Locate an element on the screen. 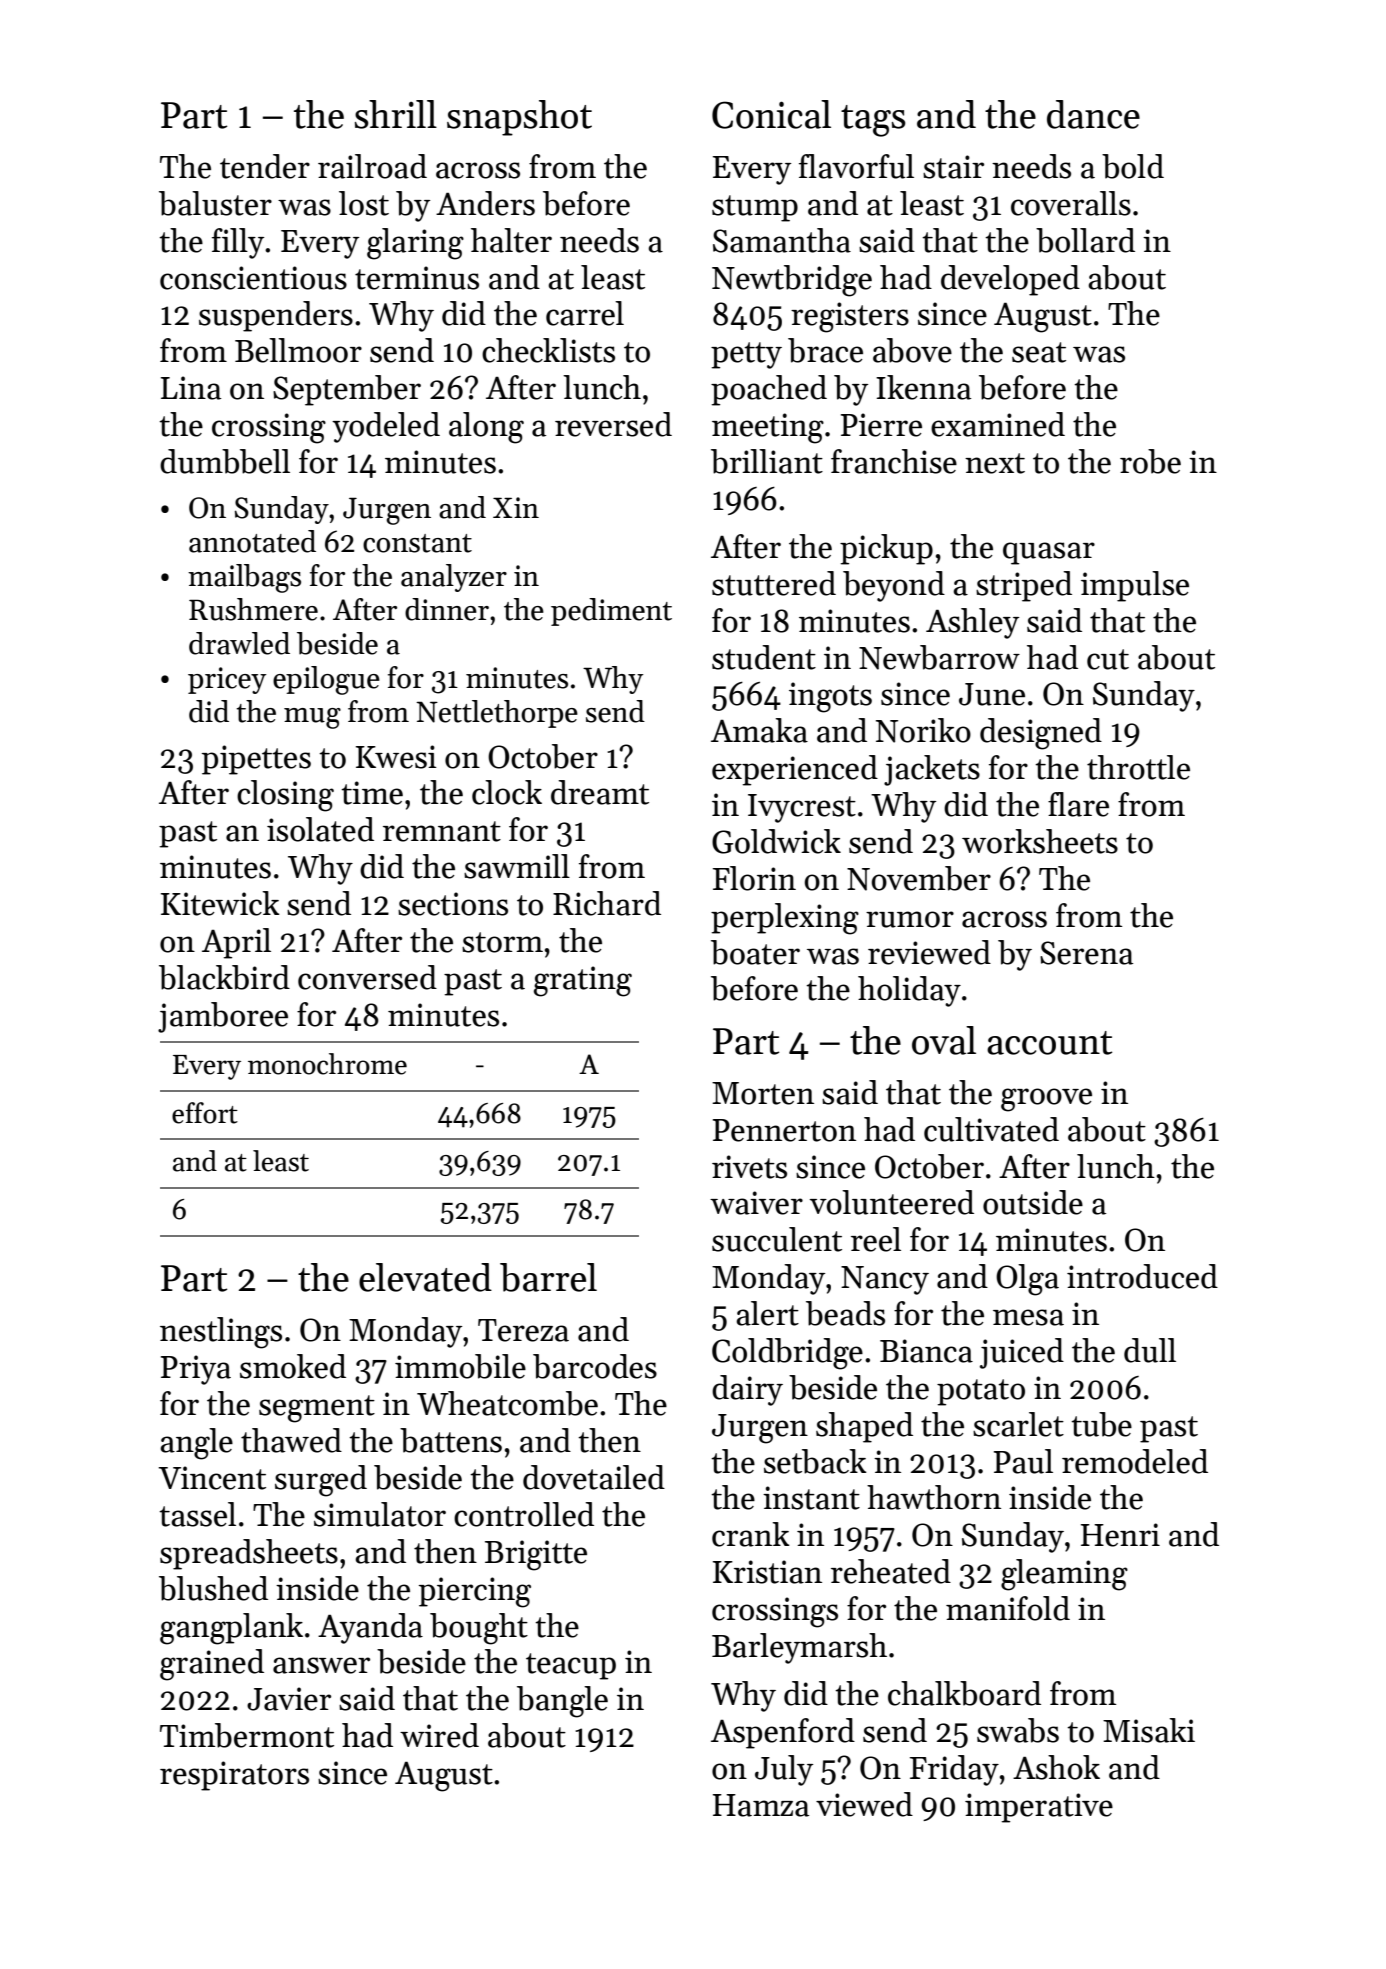 Image resolution: width=1386 pixels, height=1969 pixels. halter is located at coordinates (511, 240).
